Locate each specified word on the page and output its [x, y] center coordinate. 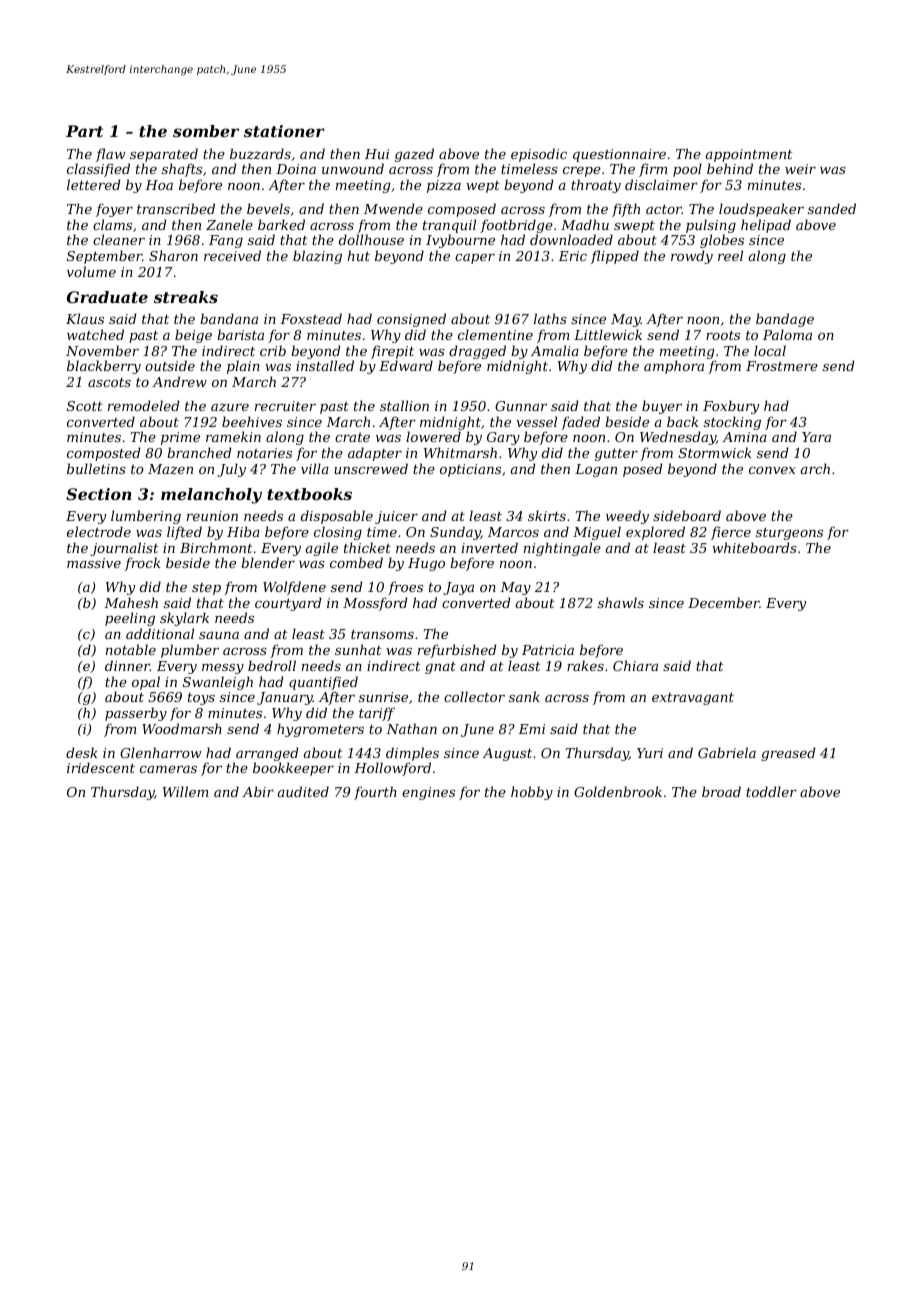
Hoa [159, 185]
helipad [766, 226]
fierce [731, 533]
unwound [353, 168]
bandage [785, 320]
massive [94, 563]
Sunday [455, 533]
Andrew [179, 381]
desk [82, 752]
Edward [406, 365]
